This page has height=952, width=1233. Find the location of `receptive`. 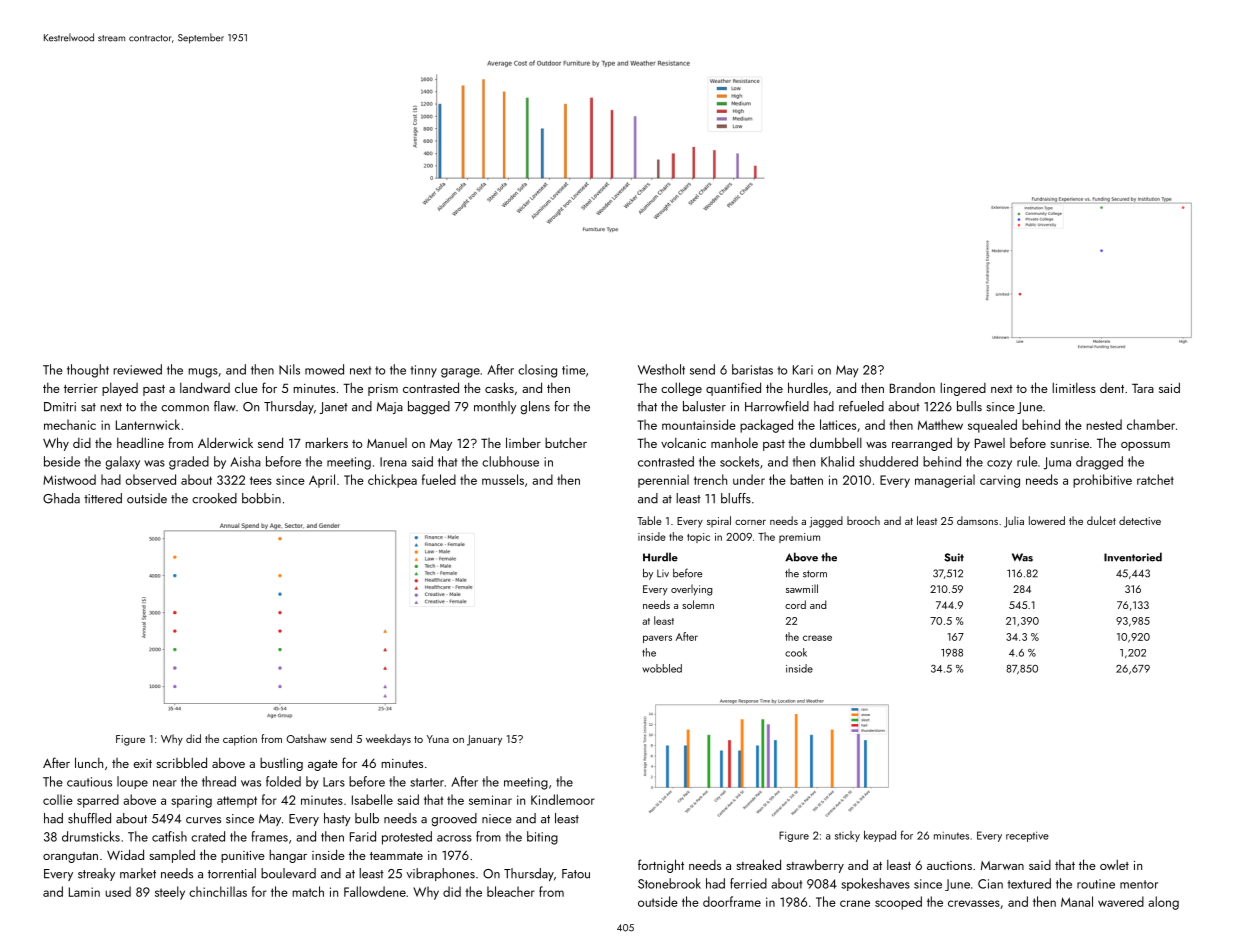

receptive is located at coordinates (1027, 836).
